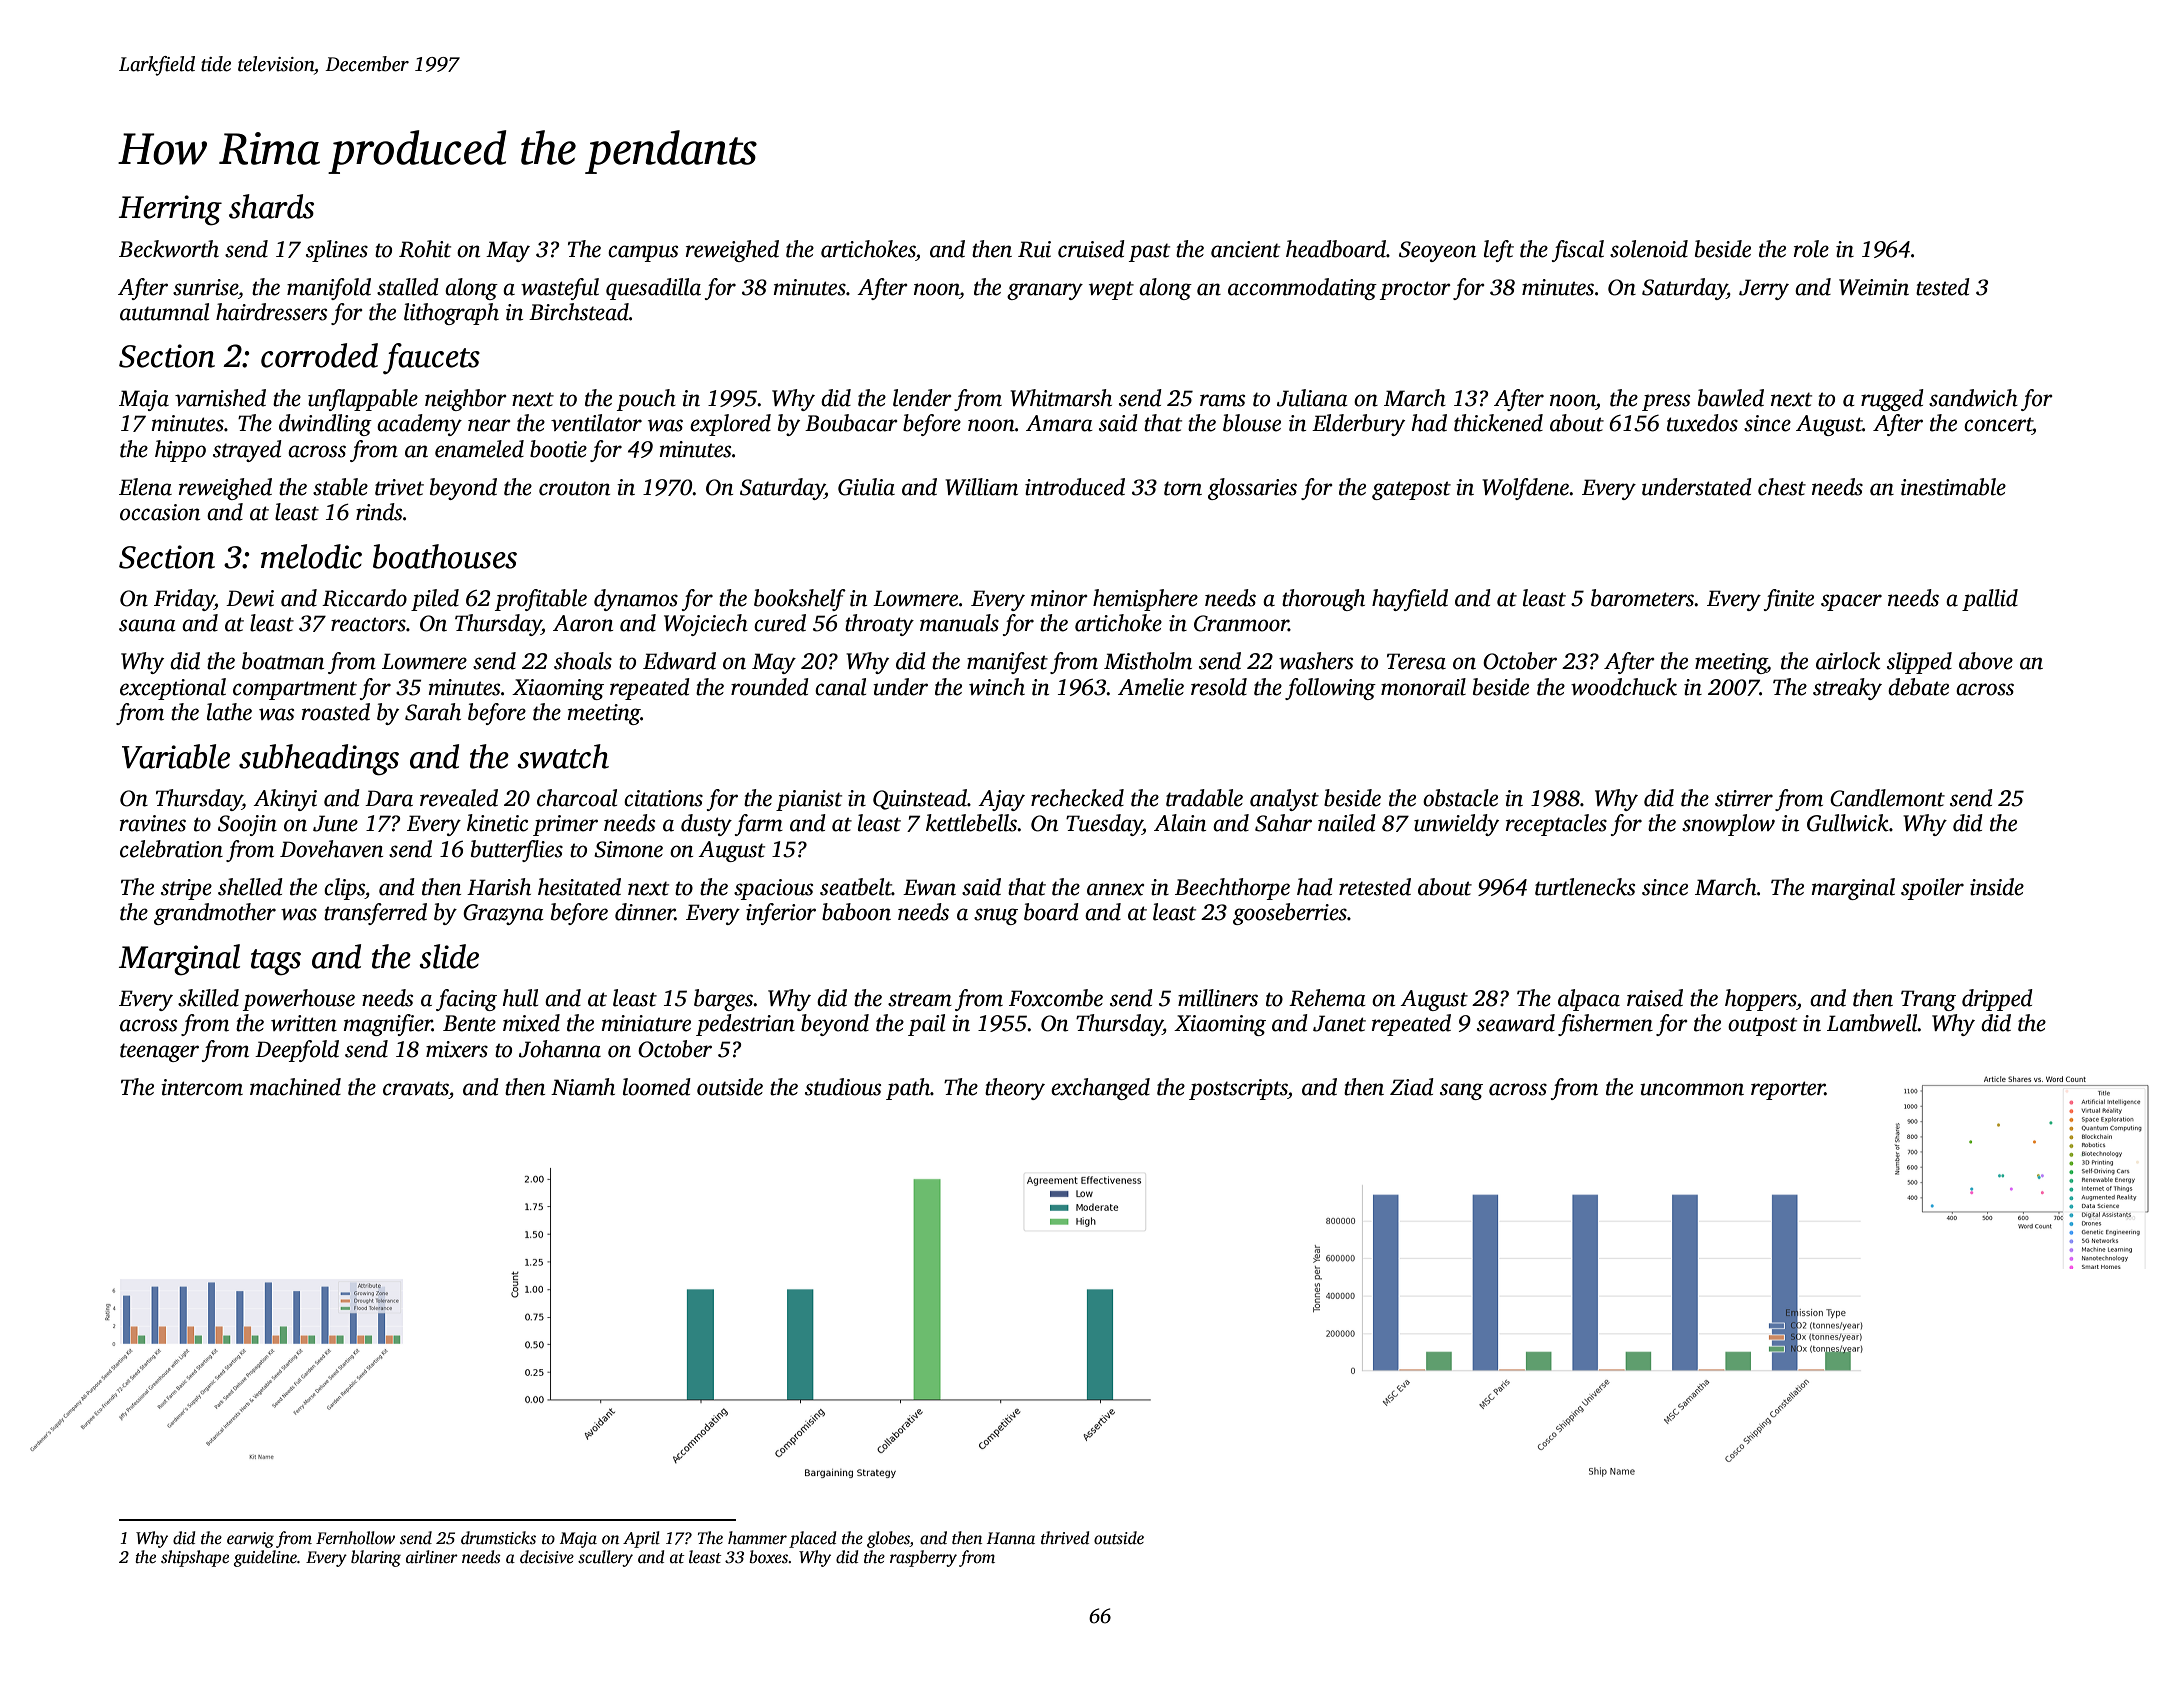  I want to click on crouton, so click(574, 488).
